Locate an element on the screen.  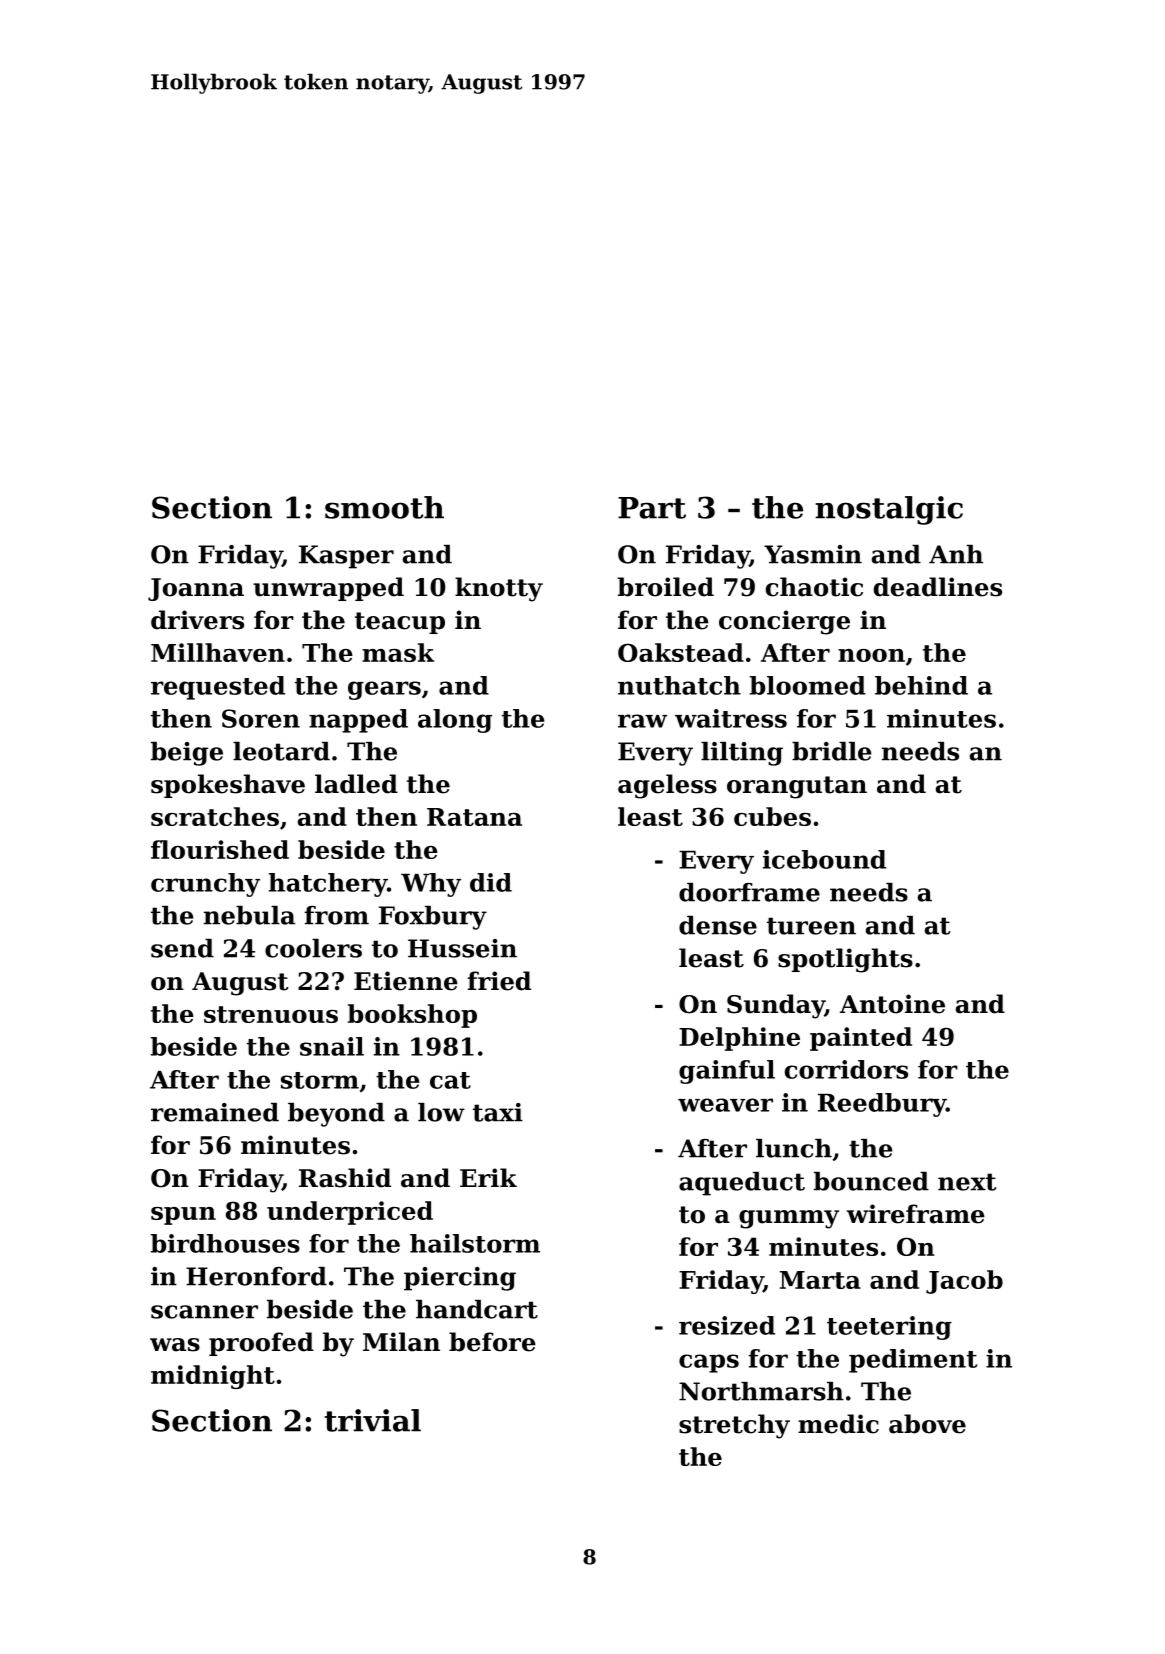
snail is located at coordinates (332, 1046).
